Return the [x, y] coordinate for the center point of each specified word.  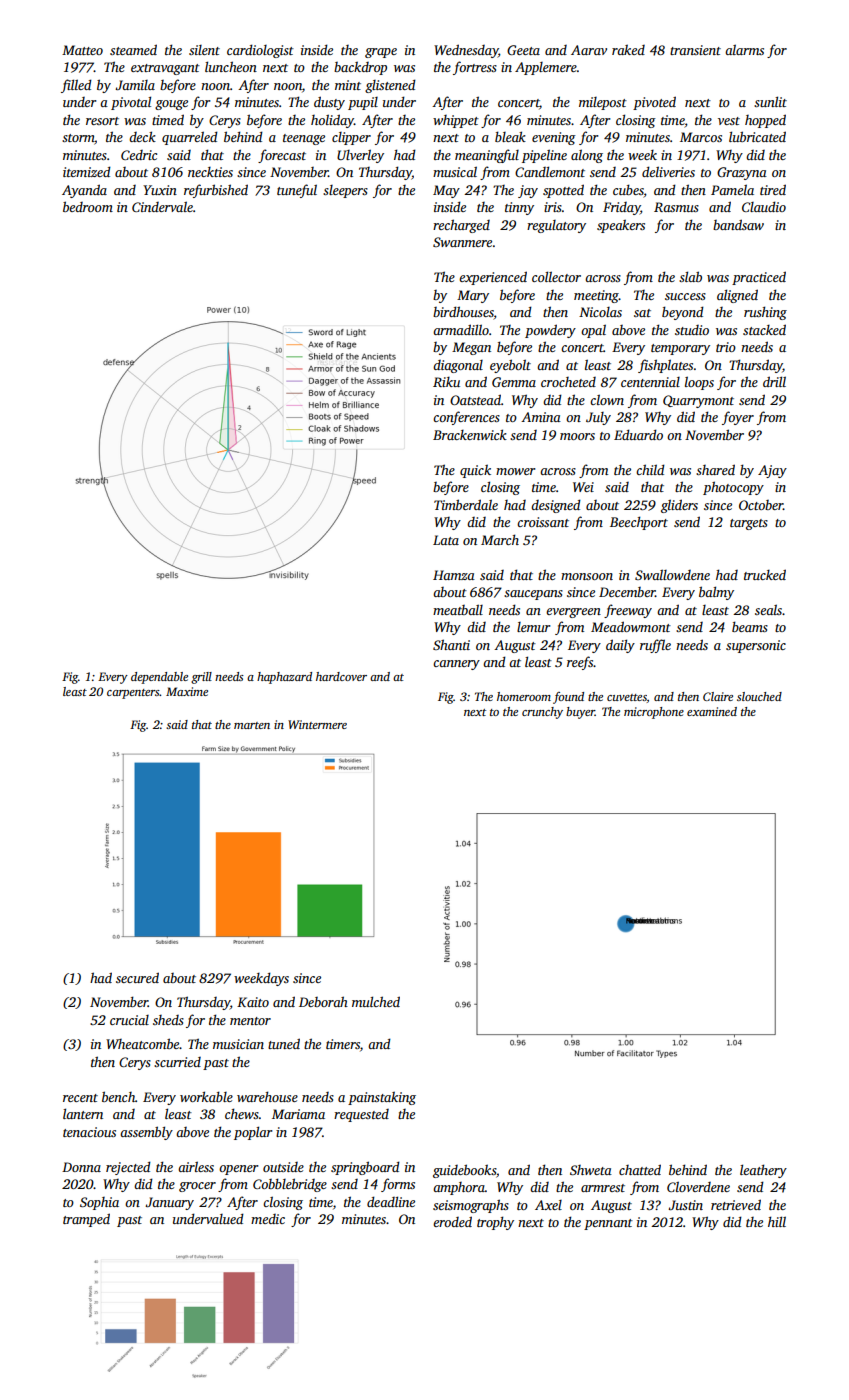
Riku [446, 382]
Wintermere [317, 724]
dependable [159, 678]
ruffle [655, 646]
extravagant [165, 69]
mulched [376, 1001]
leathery [763, 1171]
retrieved [736, 1204]
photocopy [733, 488]
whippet [456, 121]
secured [137, 977]
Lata [446, 540]
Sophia [99, 1203]
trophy [495, 1223]
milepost [603, 103]
